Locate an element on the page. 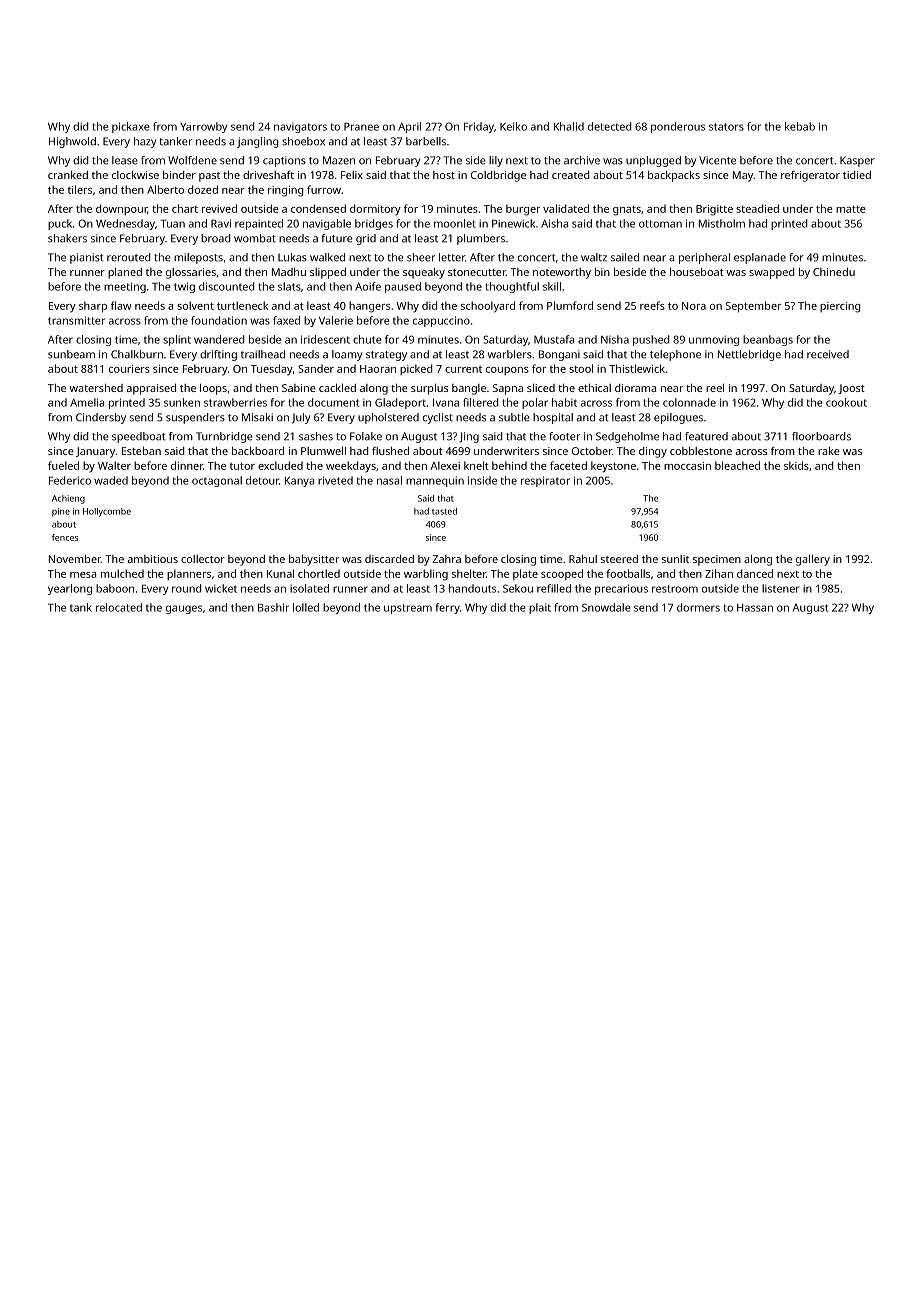 The image size is (924, 1308). sunken is located at coordinates (182, 402).
